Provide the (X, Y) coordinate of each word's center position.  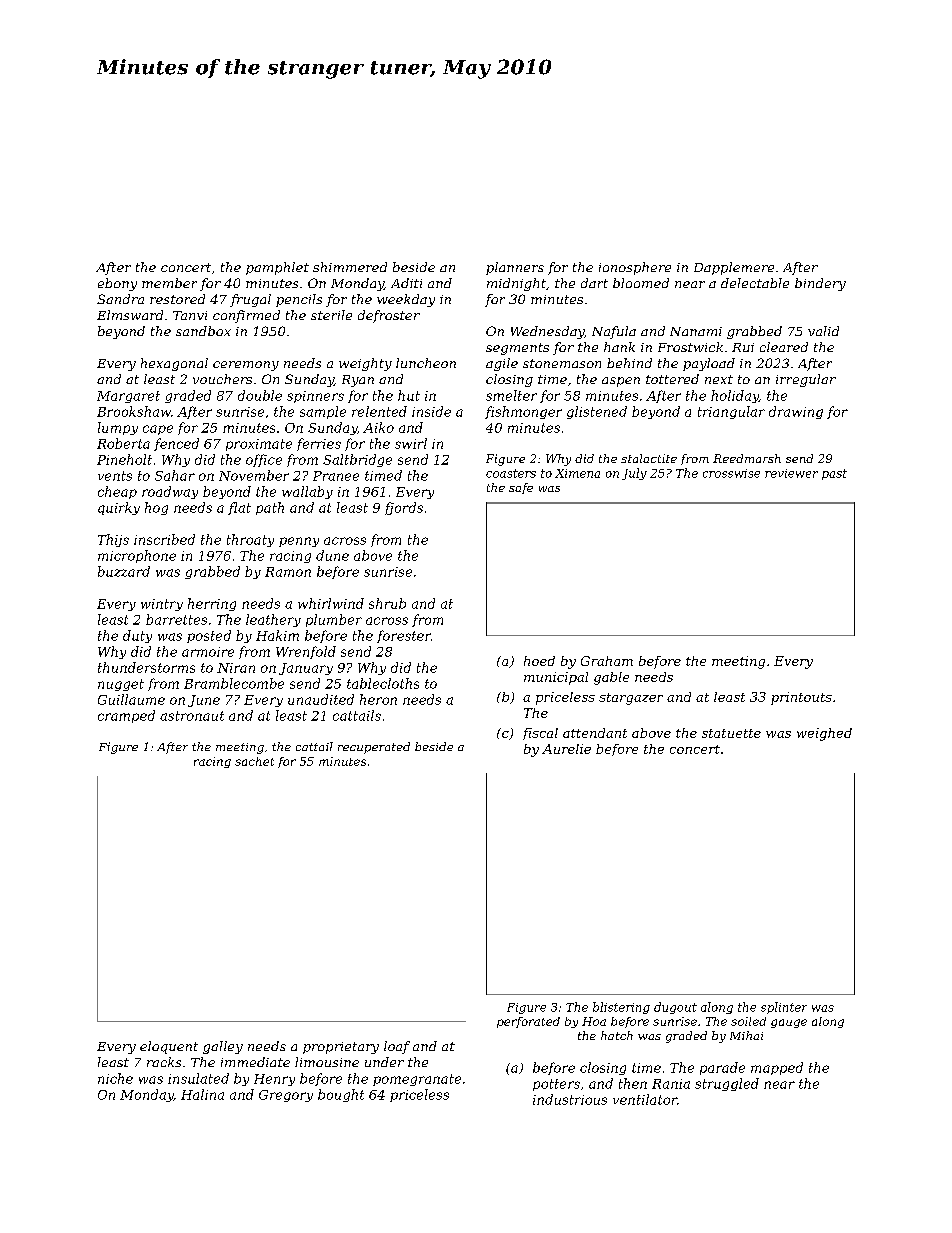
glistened (597, 412)
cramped (126, 716)
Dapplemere (734, 268)
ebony (117, 284)
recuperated (374, 748)
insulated (198, 1078)
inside (431, 411)
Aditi (406, 283)
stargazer (631, 699)
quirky (119, 508)
